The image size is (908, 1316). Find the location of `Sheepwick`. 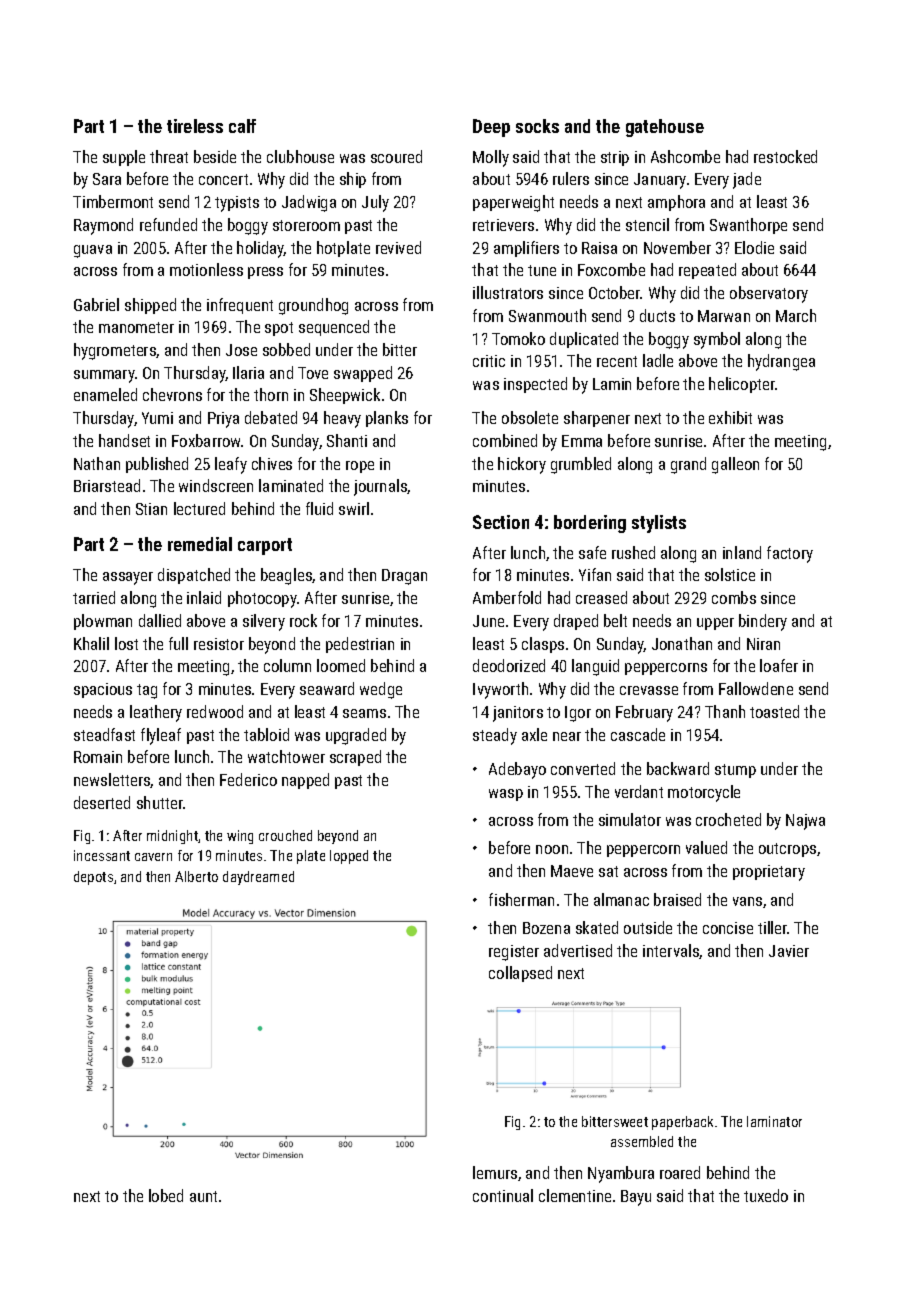

Sheepwick is located at coordinates (345, 396).
